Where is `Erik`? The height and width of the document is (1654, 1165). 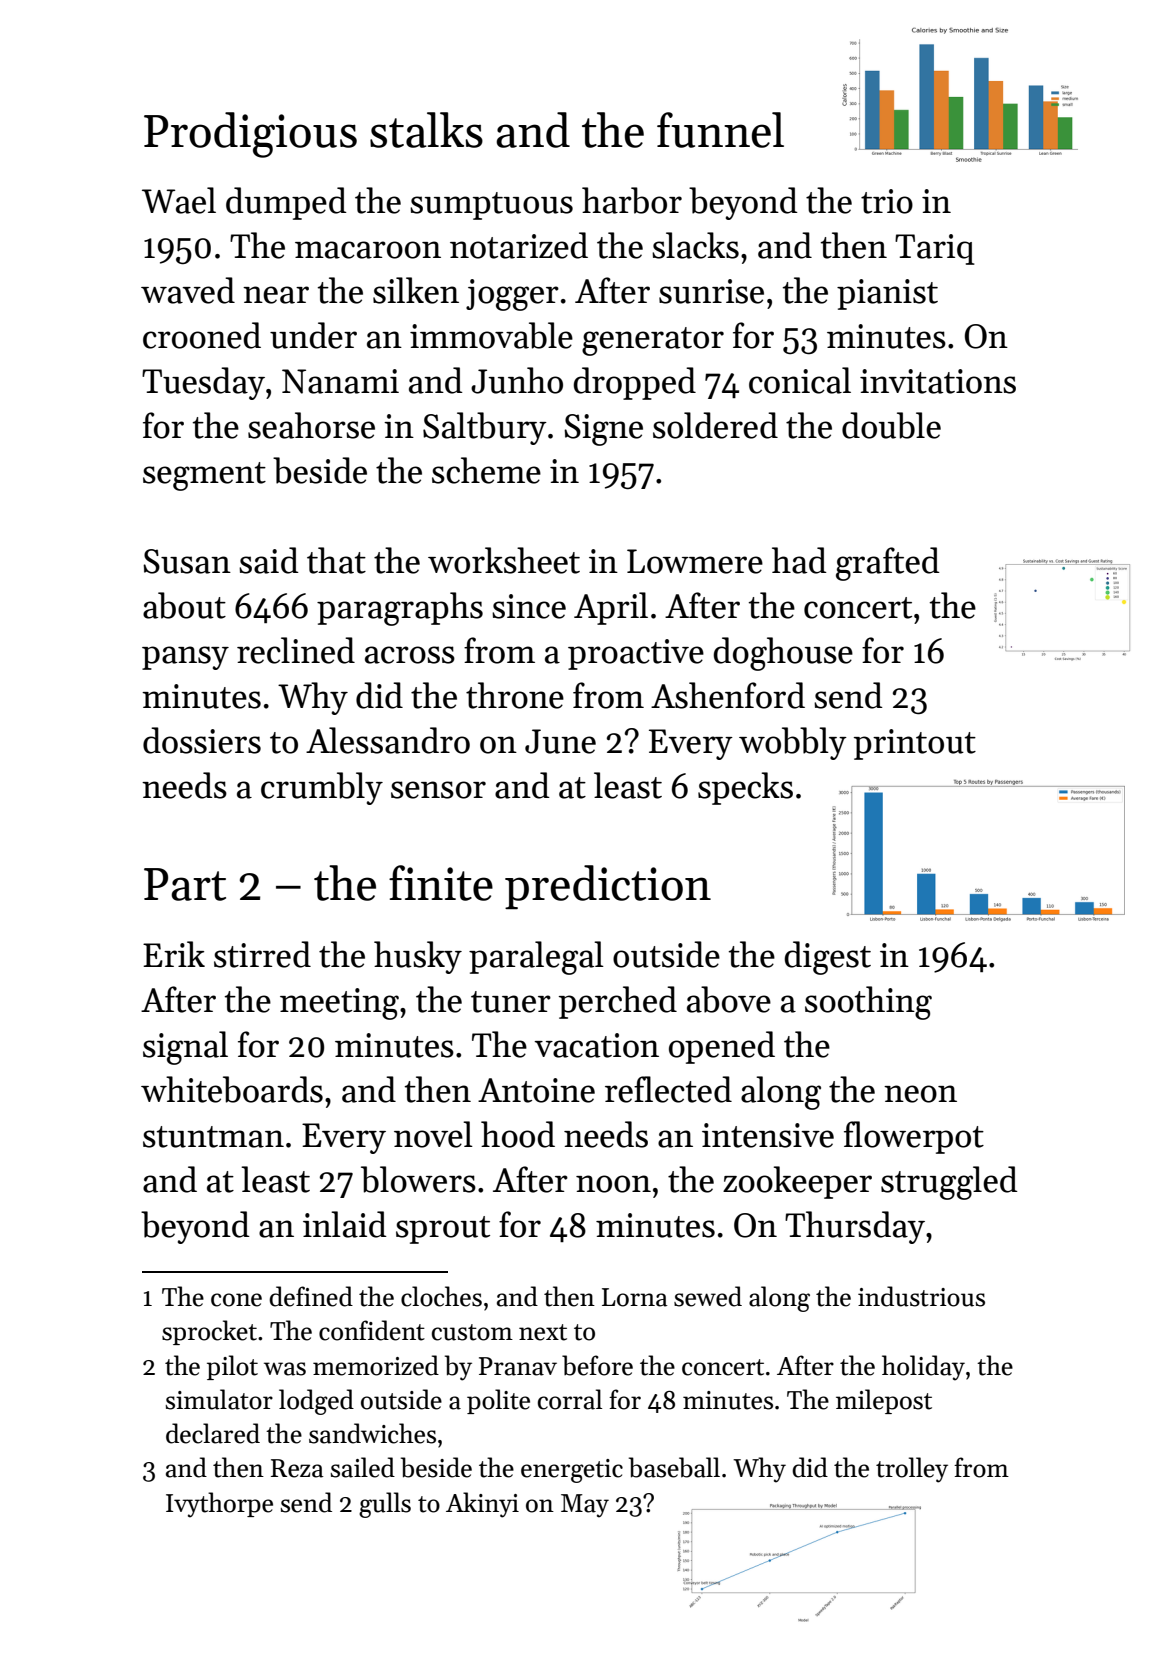 Erik is located at coordinates (174, 954).
